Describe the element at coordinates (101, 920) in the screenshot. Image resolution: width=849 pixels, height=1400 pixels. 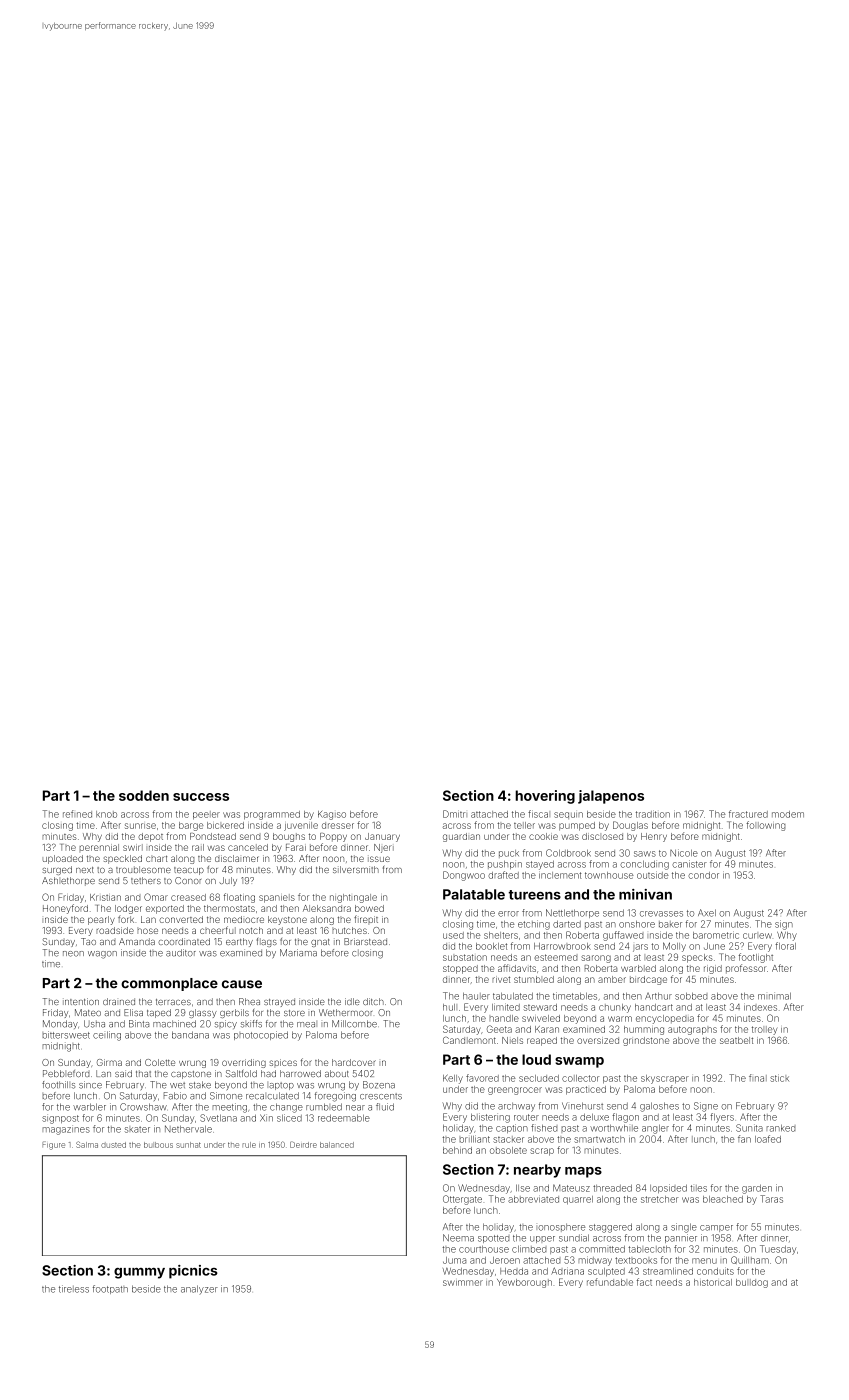
I see `pearly` at that location.
